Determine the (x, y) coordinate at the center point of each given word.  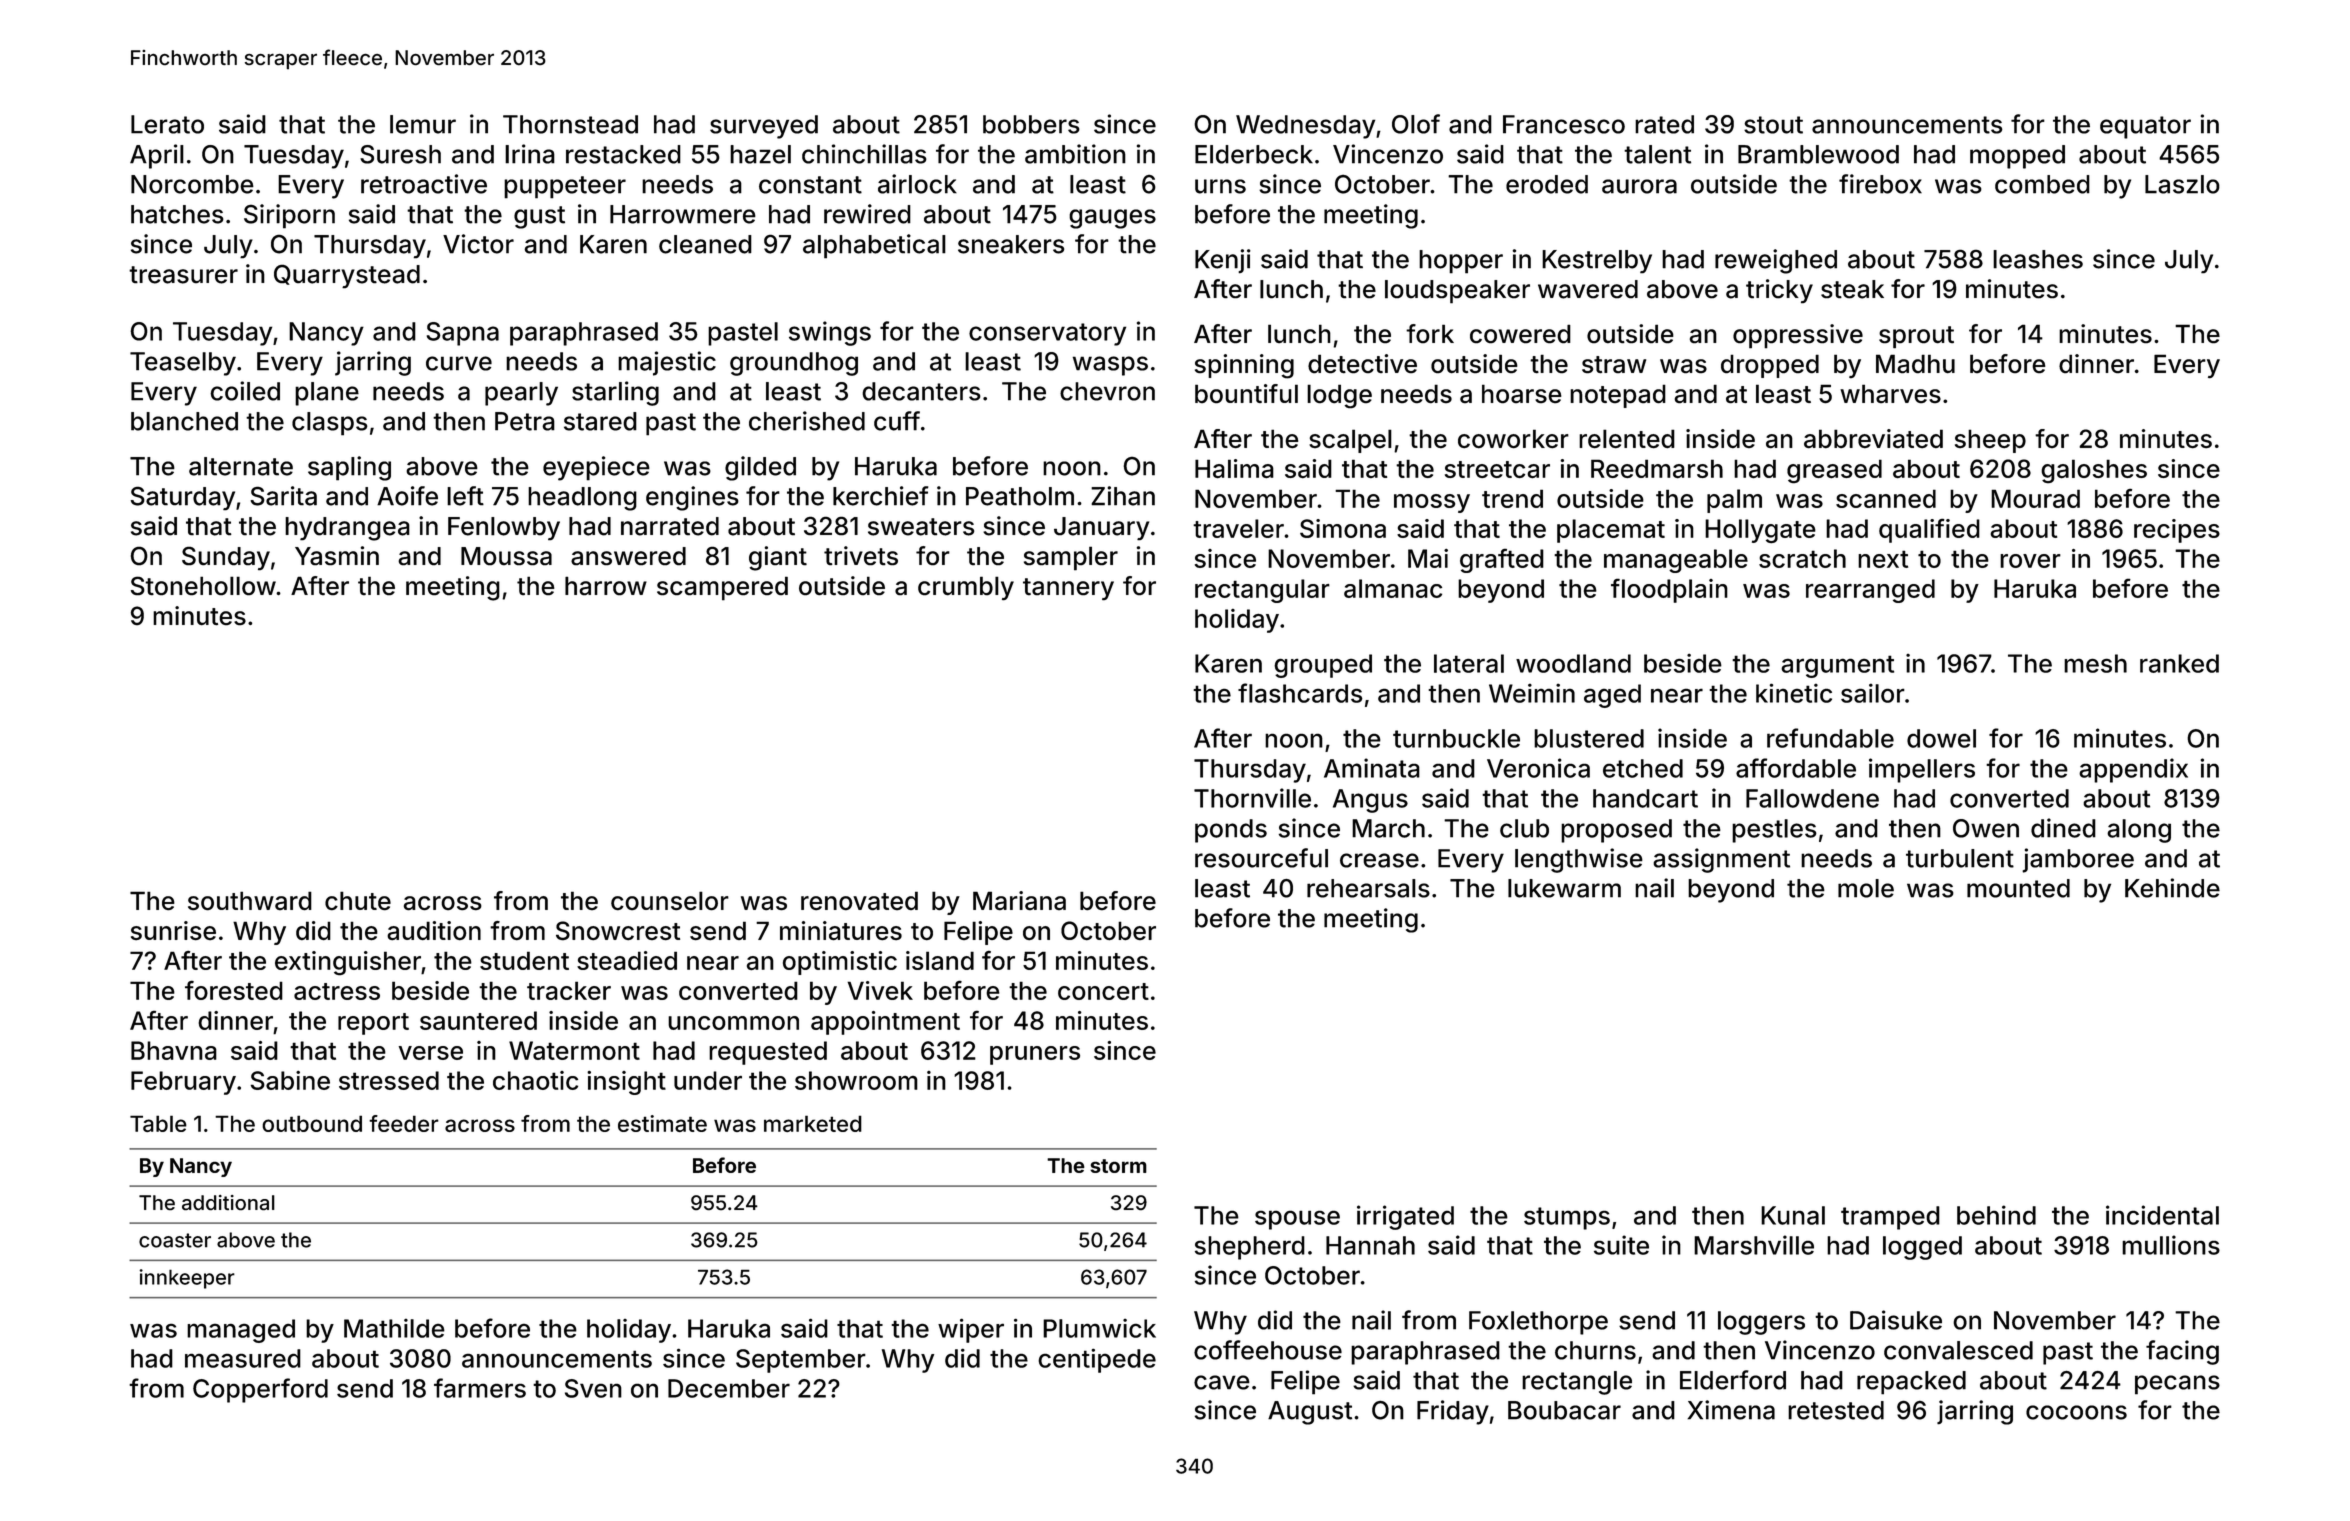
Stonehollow (203, 586)
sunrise (173, 931)
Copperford (260, 1390)
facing (2182, 1352)
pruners (1035, 1055)
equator (2145, 127)
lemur (423, 124)
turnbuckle (1456, 738)
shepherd (1250, 1248)
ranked (2179, 663)
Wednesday (1305, 127)
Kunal (1793, 1215)
